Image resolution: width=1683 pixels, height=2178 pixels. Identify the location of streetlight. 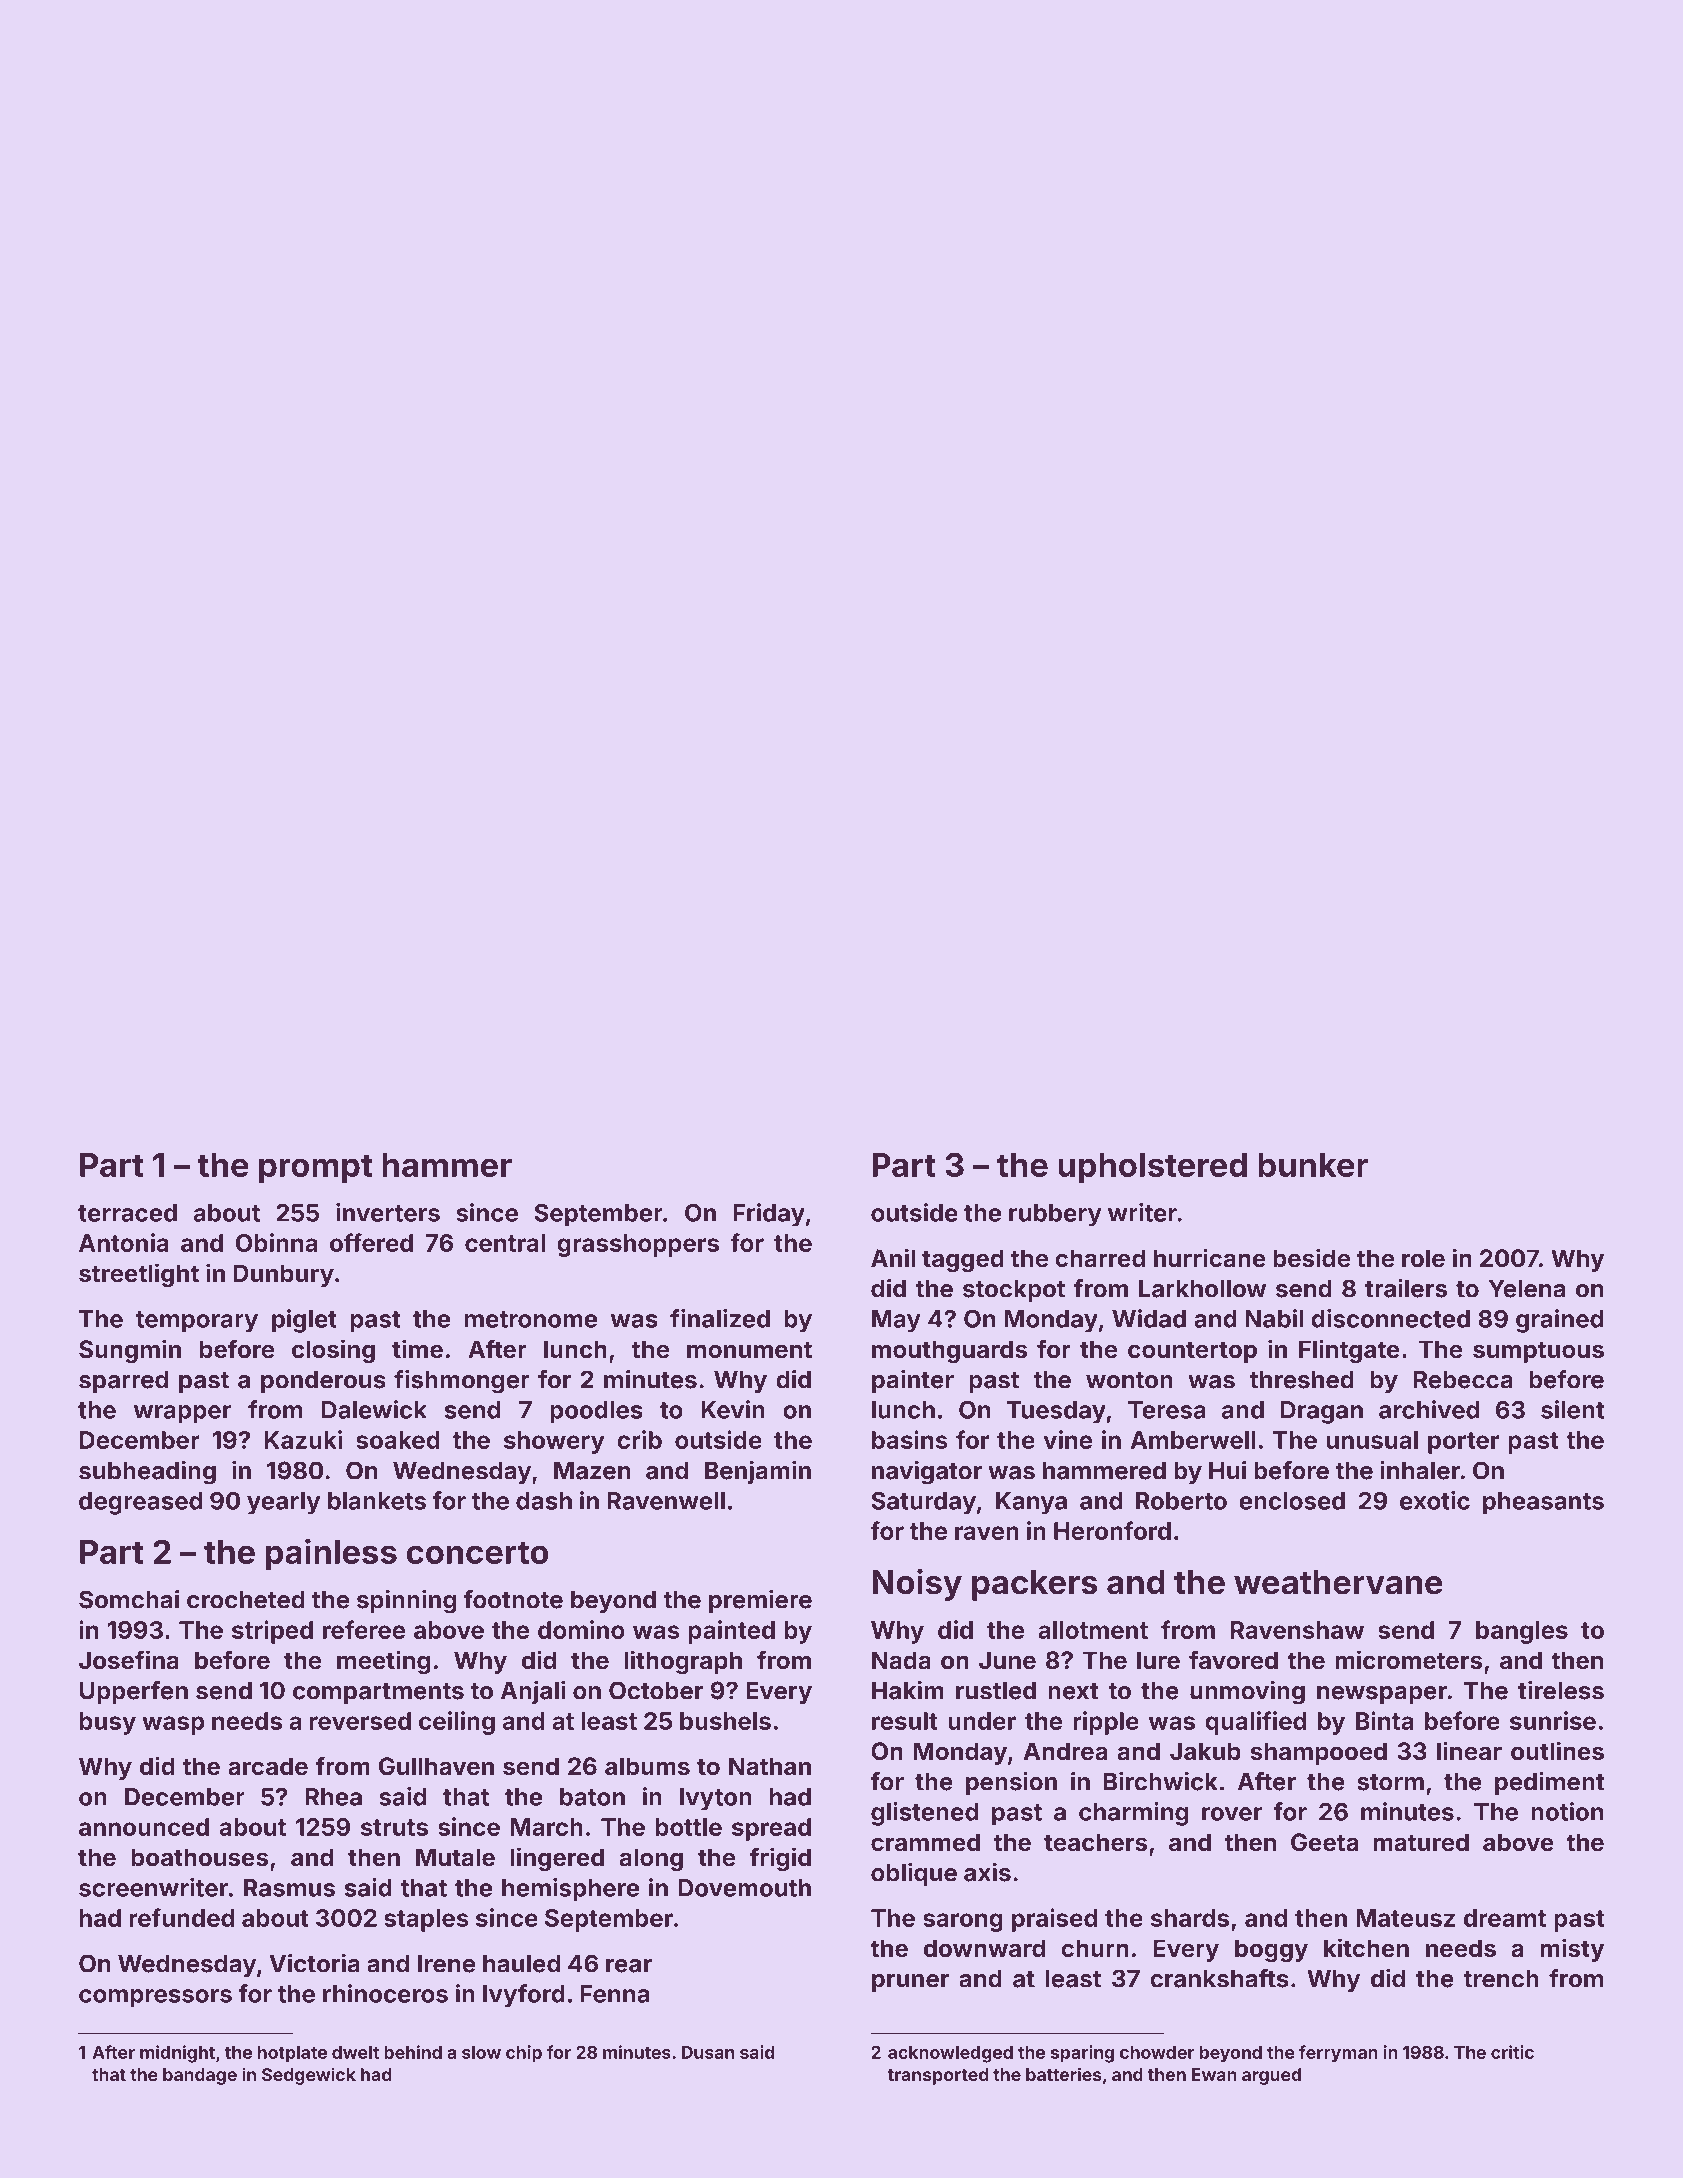
(139, 1275).
